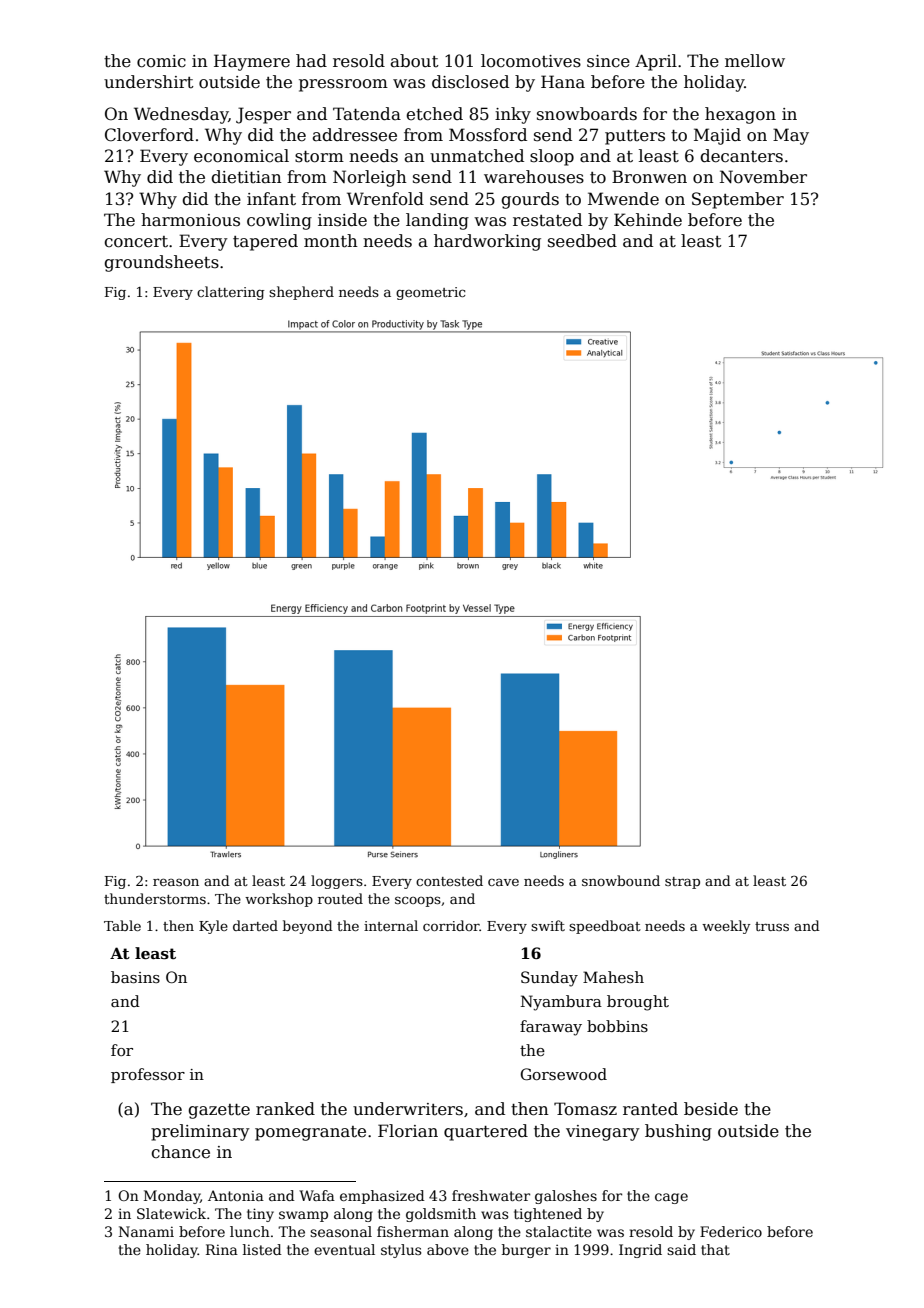 The image size is (924, 1308). Describe the element at coordinates (176, 882) in the document. I see `reason` at that location.
